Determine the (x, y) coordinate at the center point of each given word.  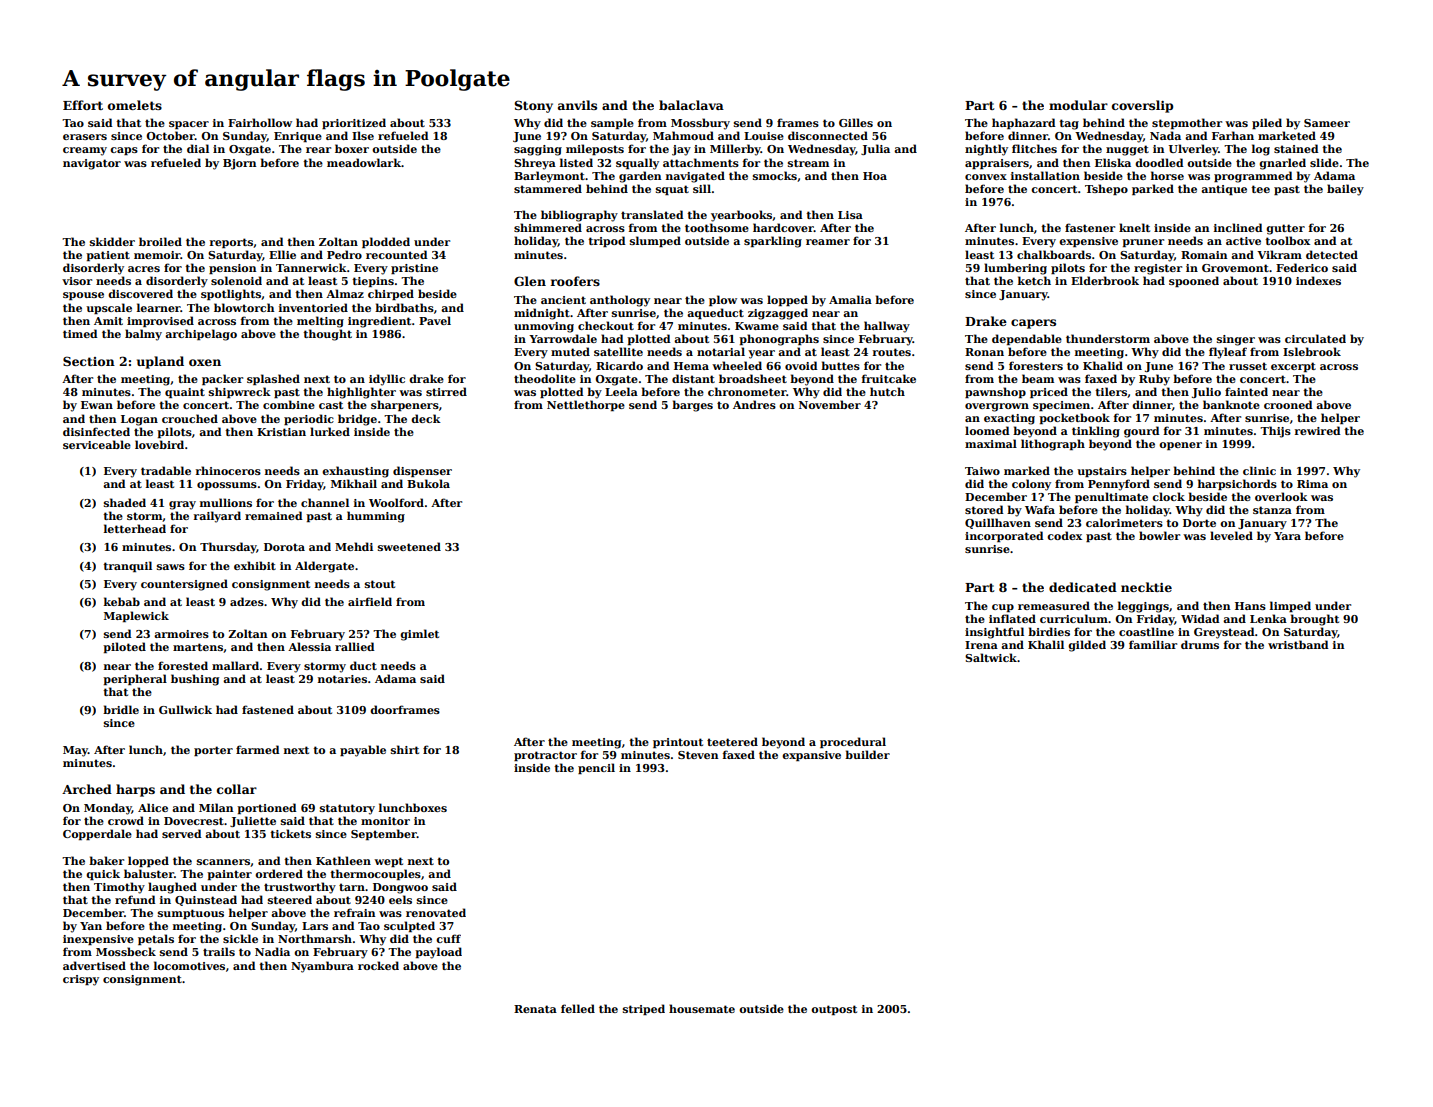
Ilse (363, 135)
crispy (81, 980)
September (384, 834)
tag (1069, 124)
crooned (1288, 404)
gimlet (419, 635)
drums (1200, 644)
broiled (160, 241)
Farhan (1233, 135)
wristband (1298, 644)
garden (640, 177)
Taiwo (982, 471)
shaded (125, 502)
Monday (108, 809)
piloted (124, 647)
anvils (577, 105)
